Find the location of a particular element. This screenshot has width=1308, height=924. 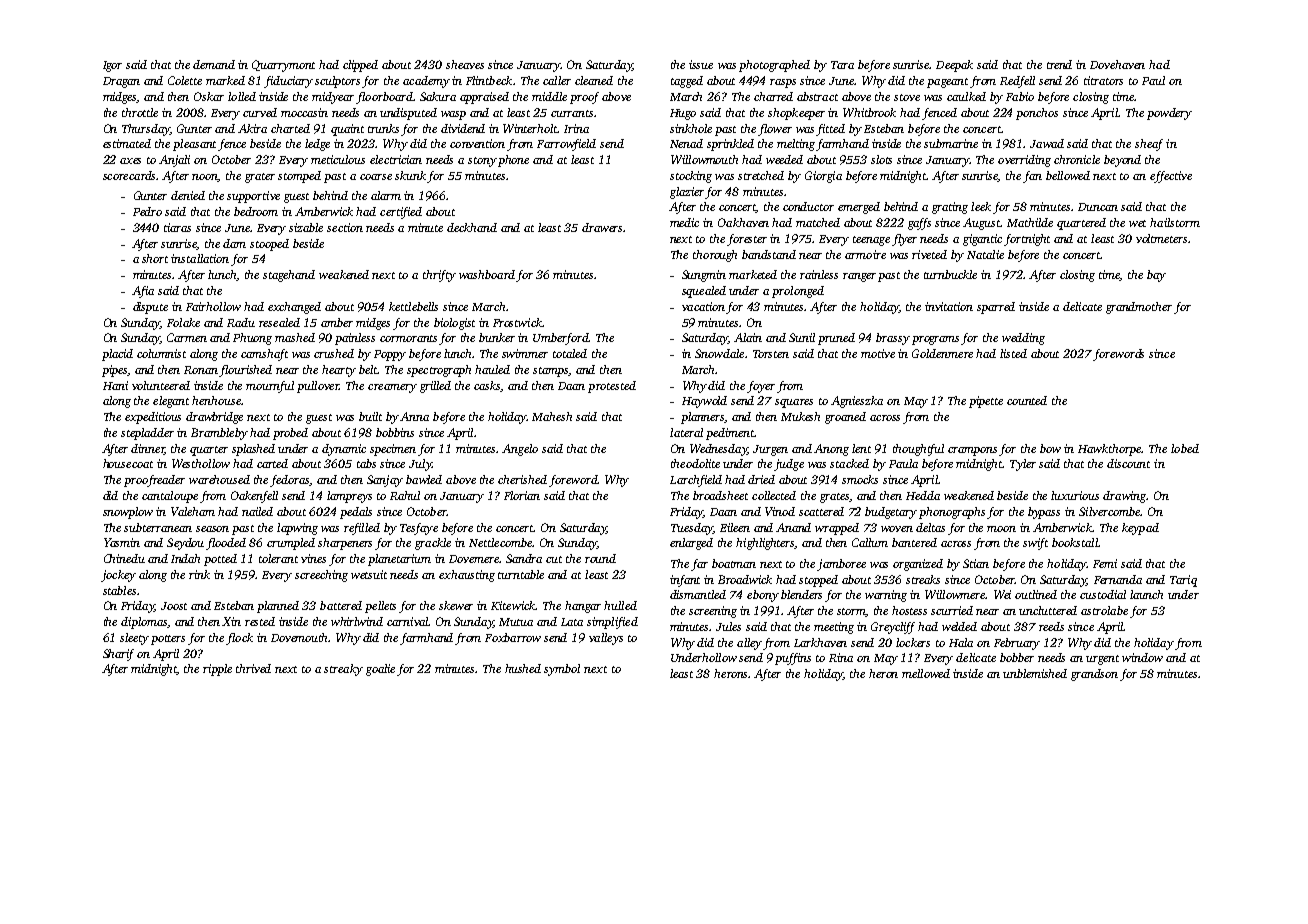

housecoat is located at coordinates (128, 463).
